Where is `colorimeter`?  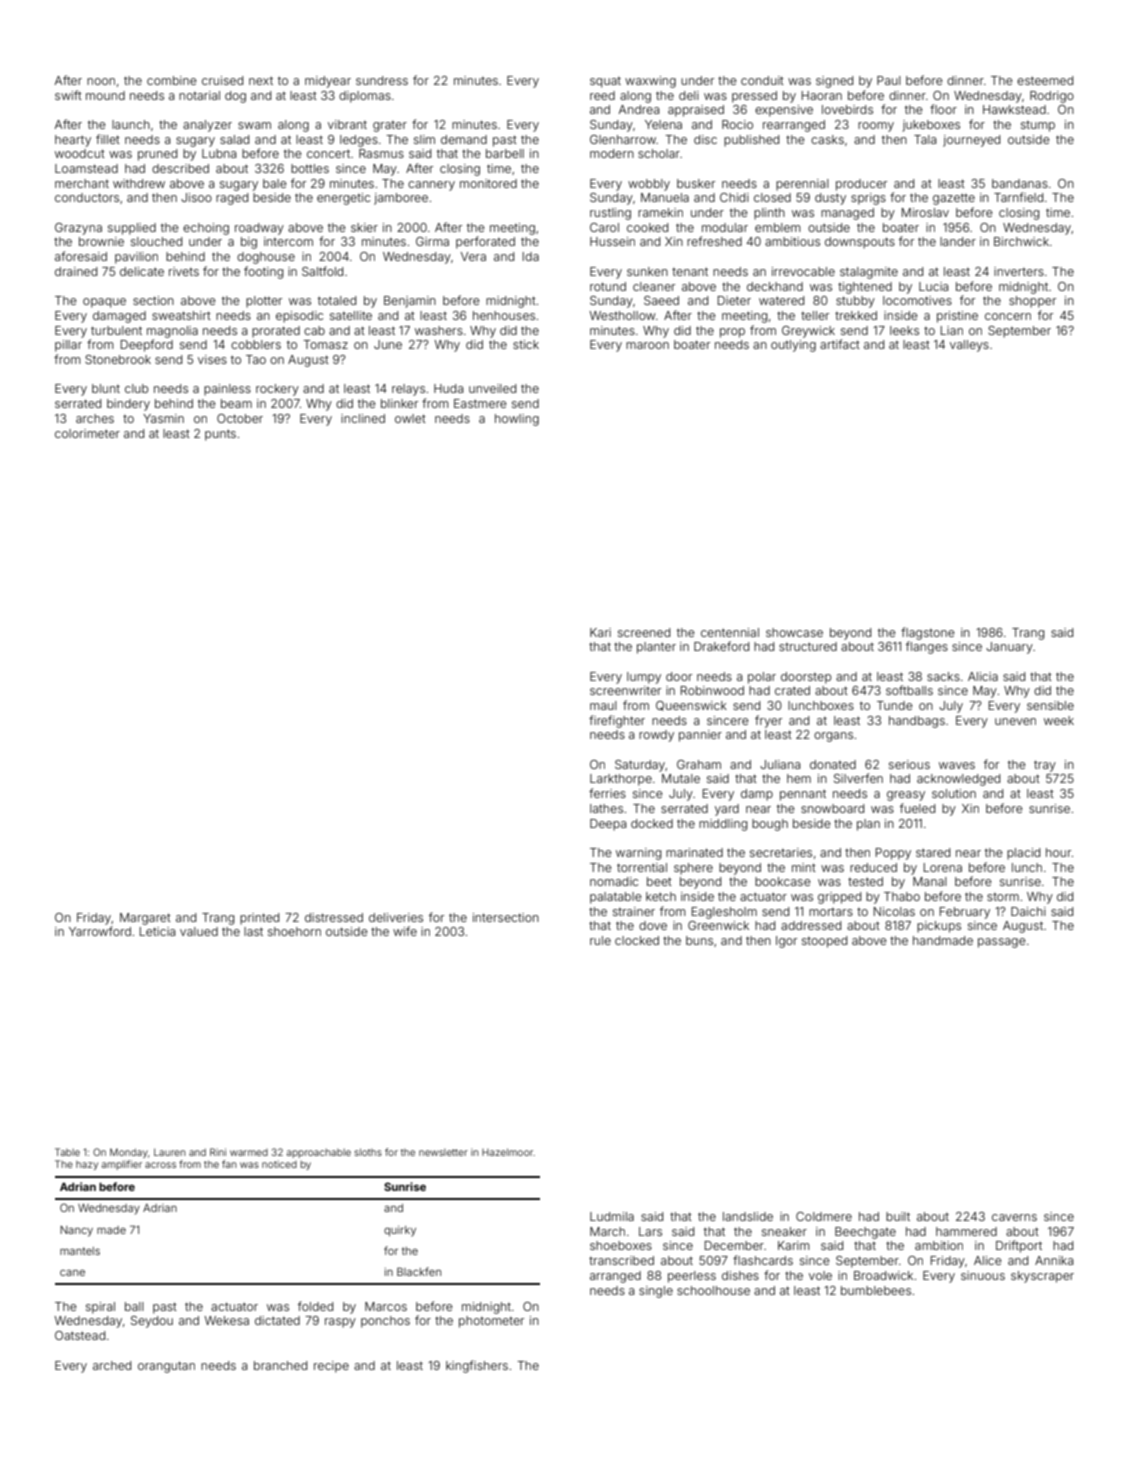 colorimeter is located at coordinates (87, 433).
